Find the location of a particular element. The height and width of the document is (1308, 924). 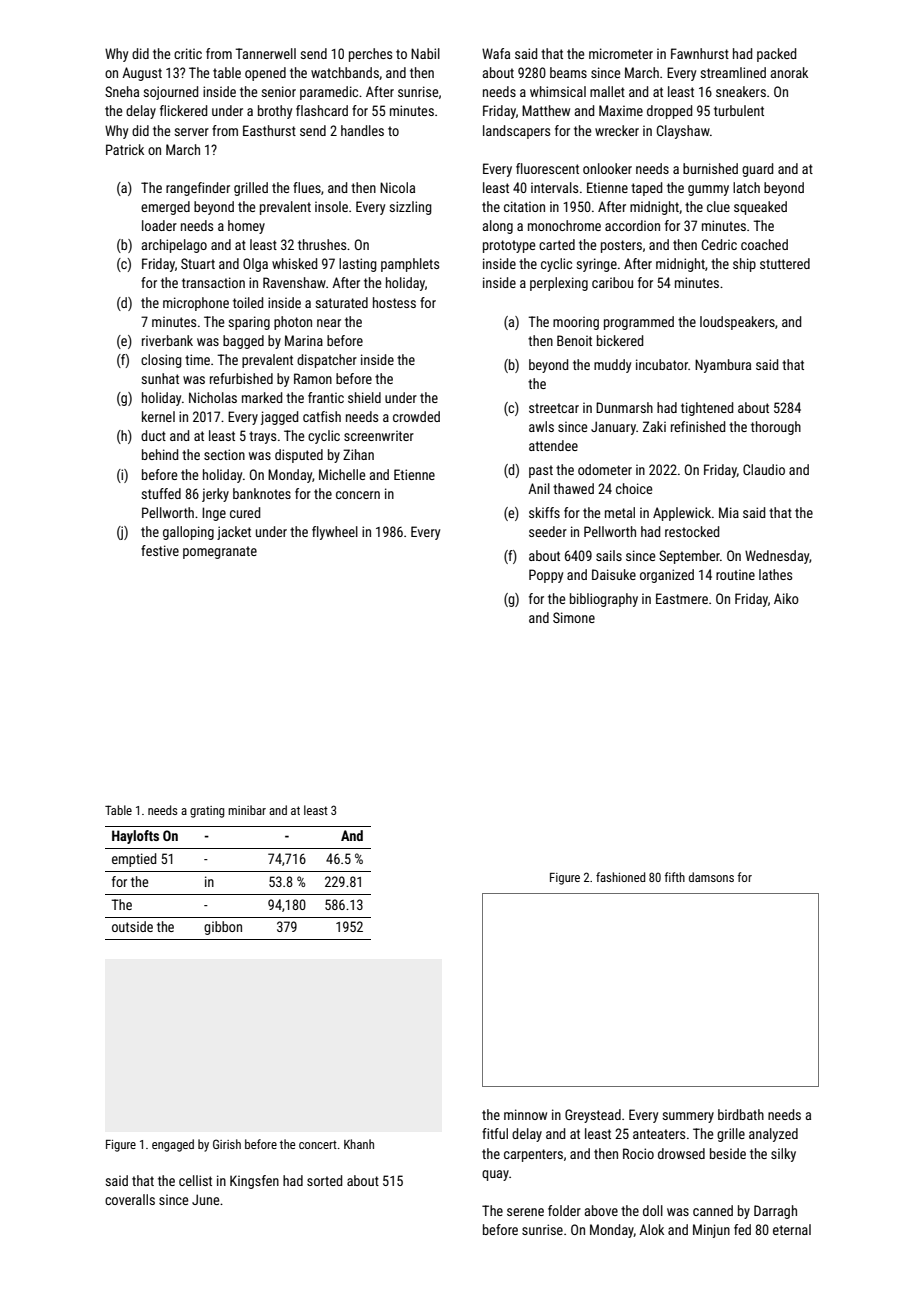

Cedric is located at coordinates (719, 244).
